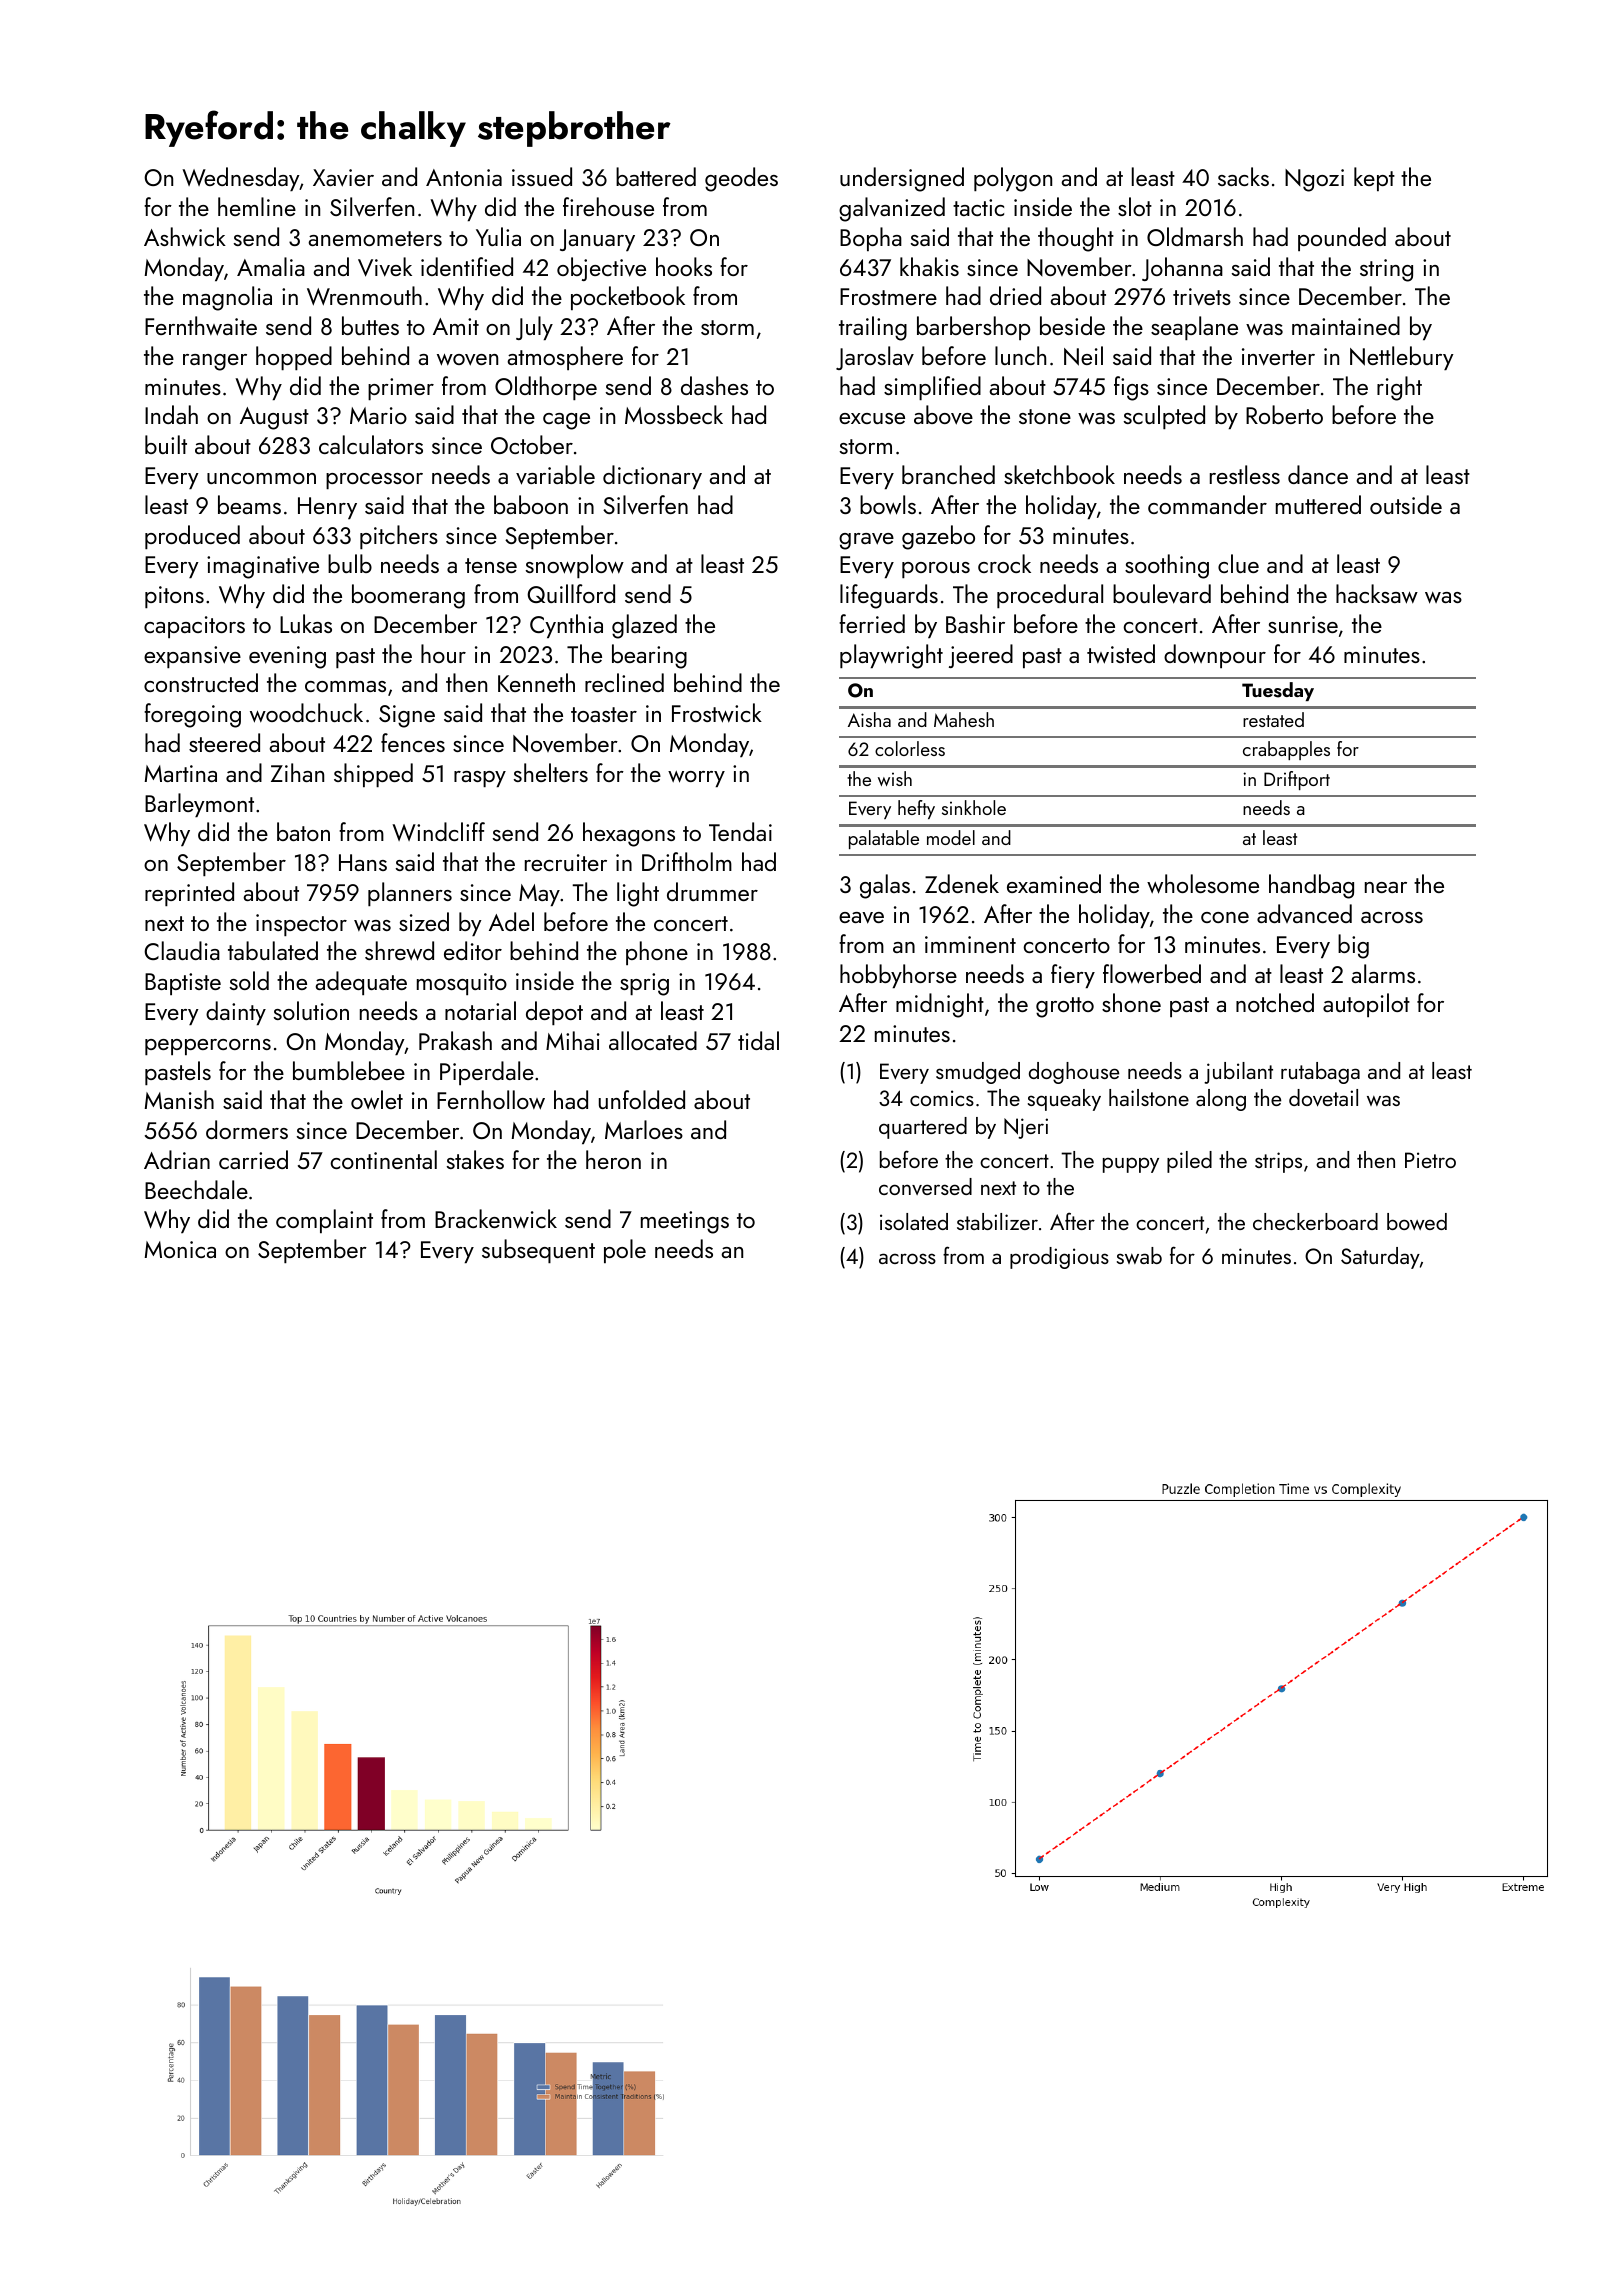 This screenshot has height=2292, width=1620. What do you see at coordinates (343, 178) in the screenshot?
I see `Xavier` at bounding box center [343, 178].
